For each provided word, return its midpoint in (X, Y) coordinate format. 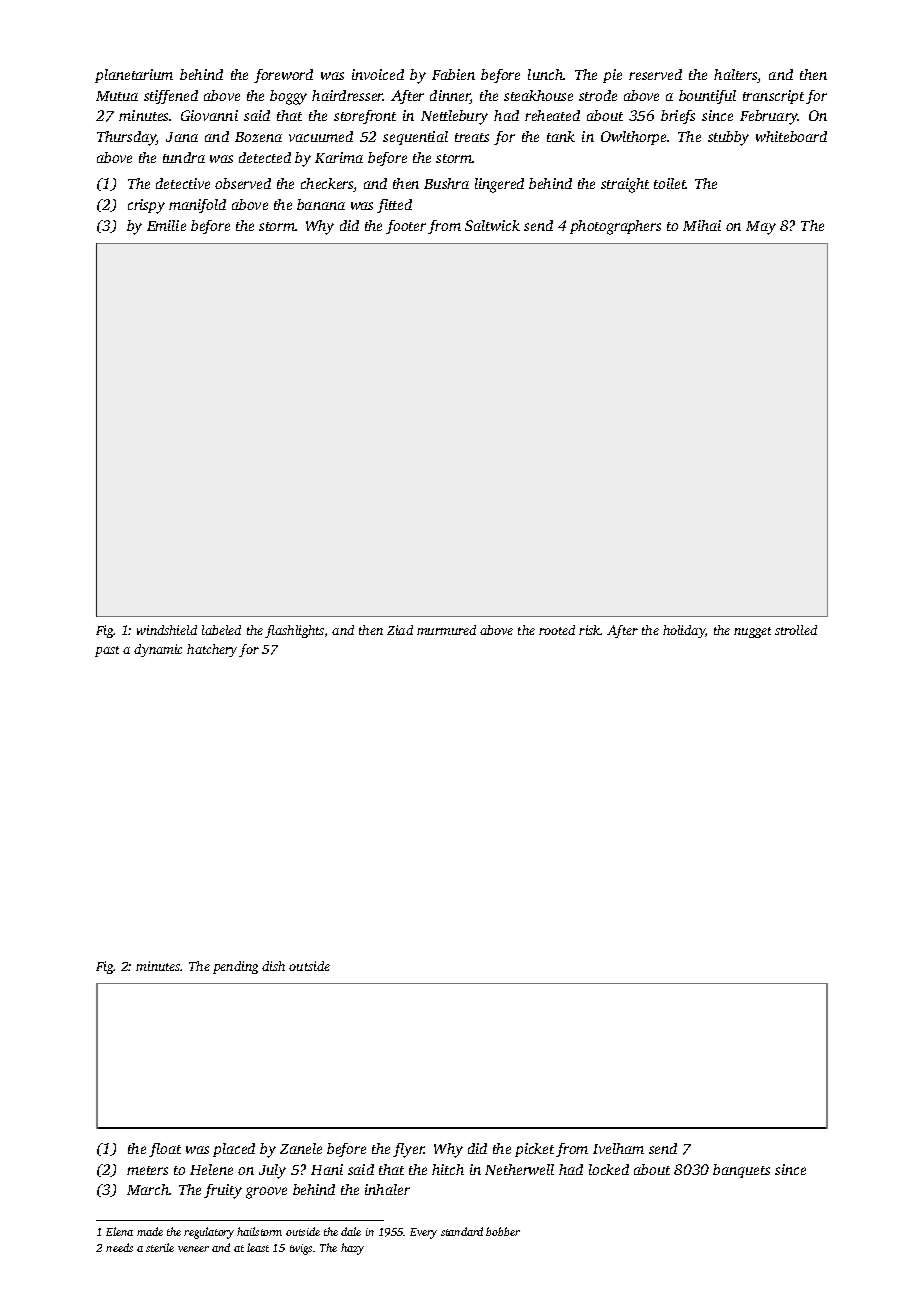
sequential (415, 138)
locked (609, 1169)
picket (534, 1150)
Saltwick (492, 225)
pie (612, 76)
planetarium (134, 76)
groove (266, 1193)
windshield (167, 630)
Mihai (702, 225)
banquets (741, 1171)
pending (235, 967)
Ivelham (618, 1148)
